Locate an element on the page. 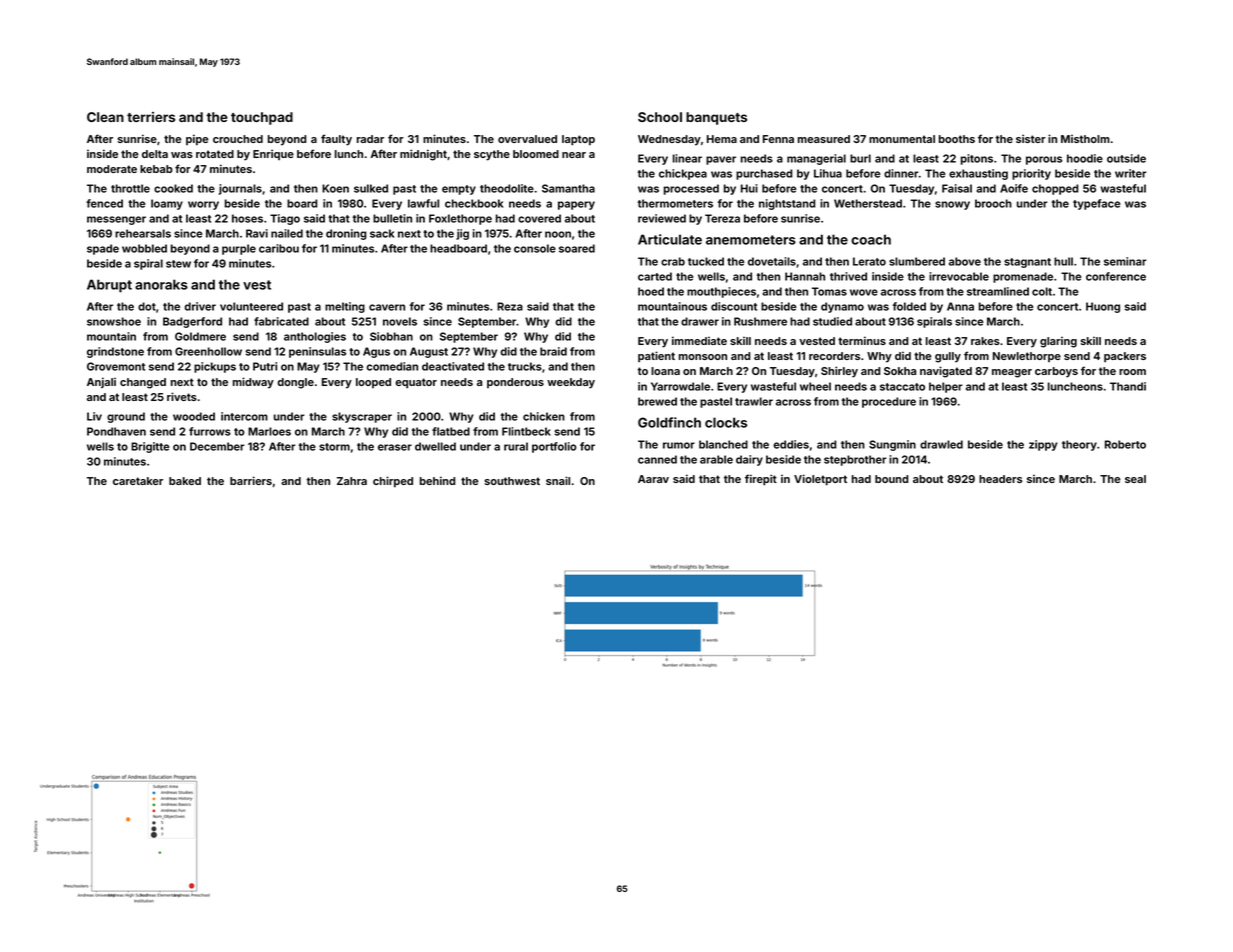 This page has height=952, width=1233. Huong is located at coordinates (1103, 307).
